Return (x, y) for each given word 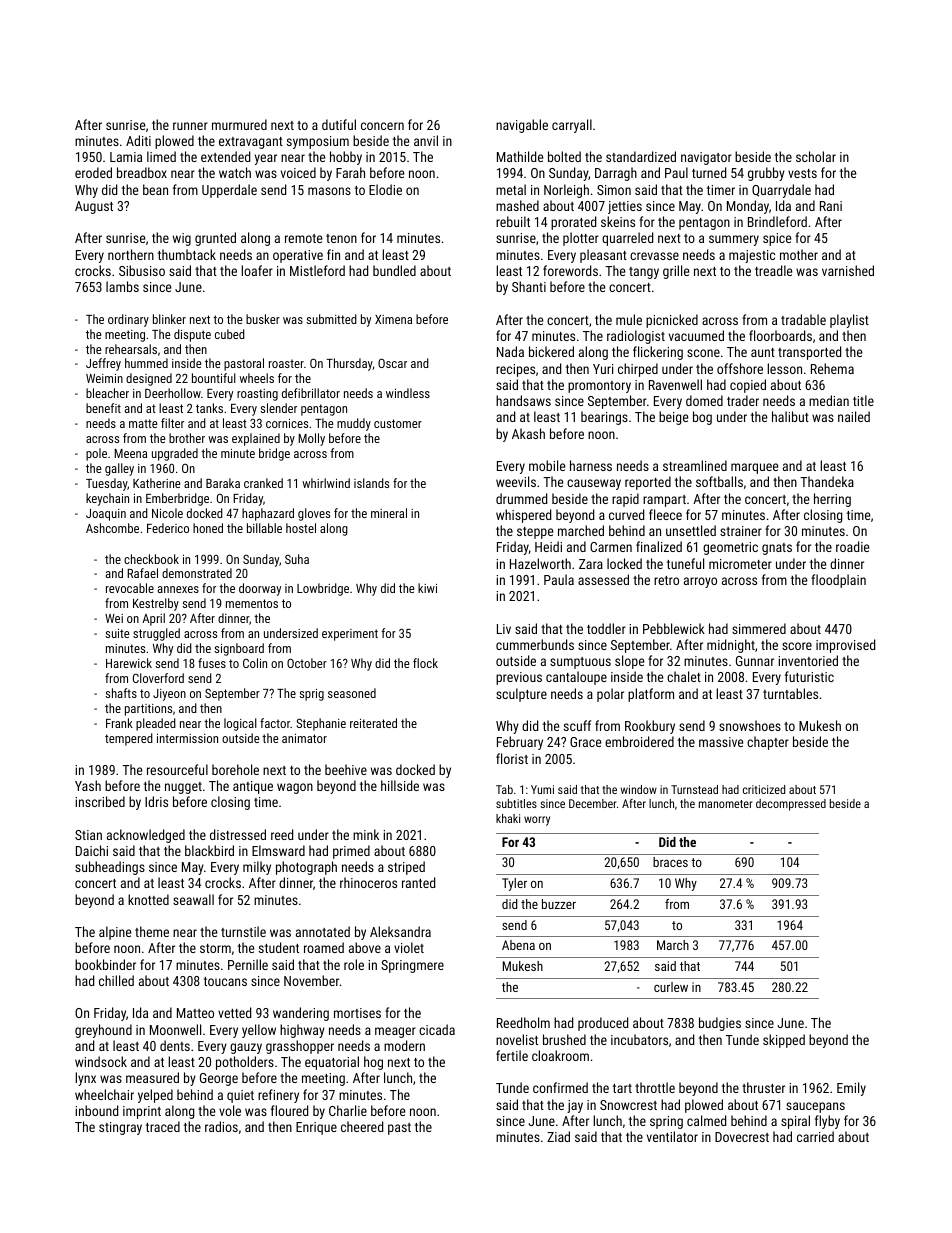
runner (190, 126)
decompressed (791, 805)
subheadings (110, 868)
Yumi (542, 789)
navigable (522, 126)
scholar (816, 156)
